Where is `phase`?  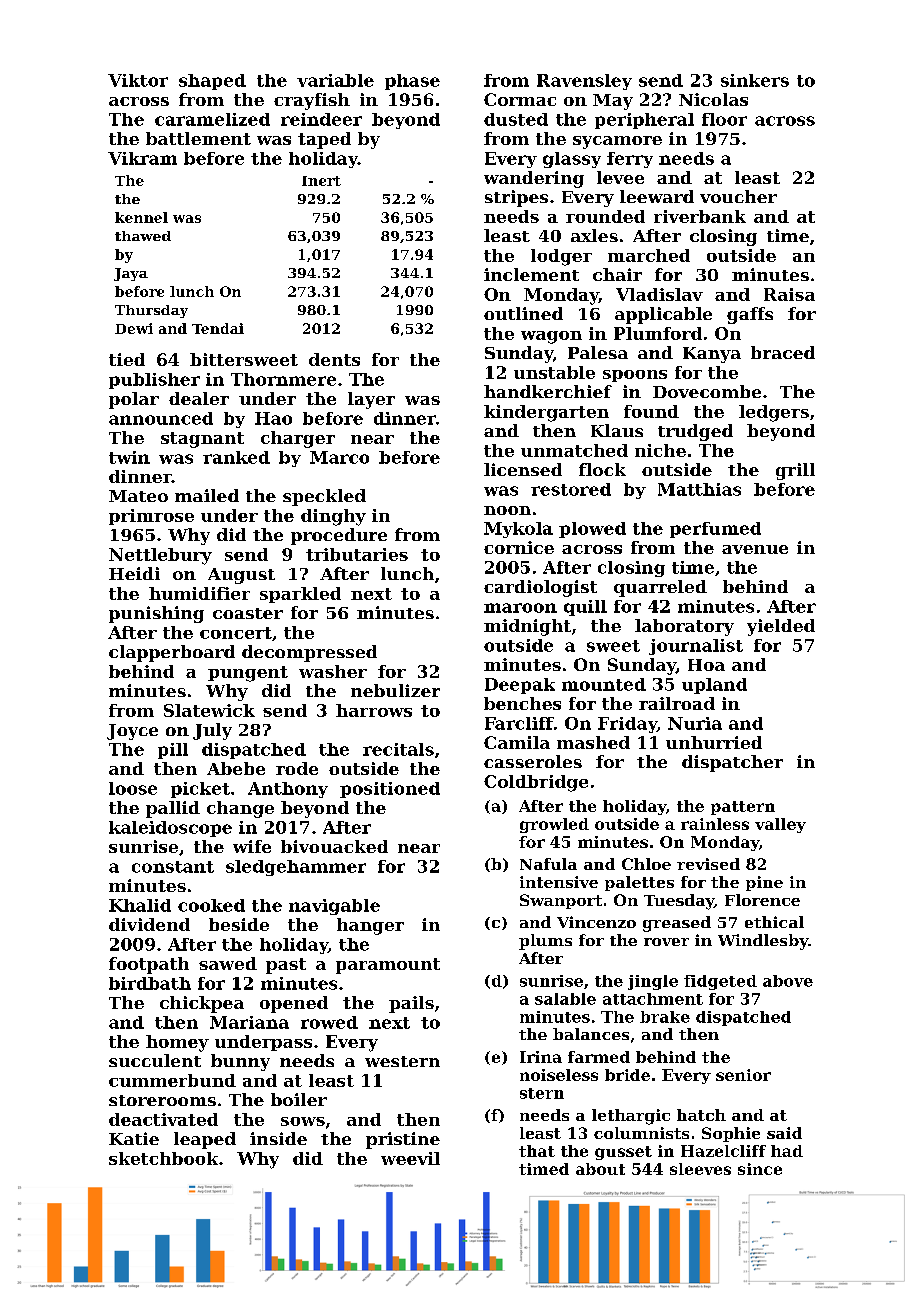 phase is located at coordinates (412, 82).
